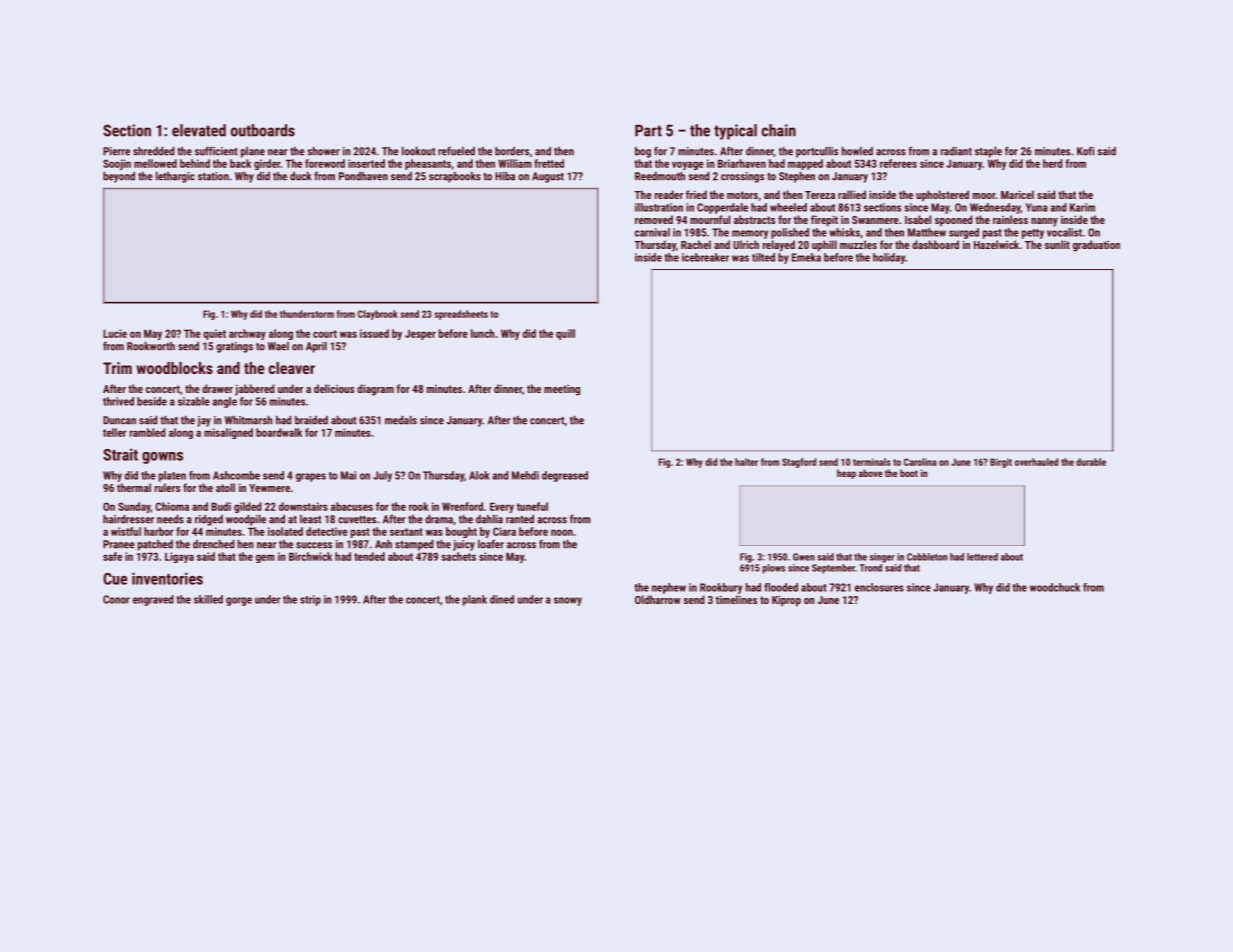 The width and height of the screenshot is (1233, 952). What do you see at coordinates (1085, 151) in the screenshot?
I see `Kofi` at bounding box center [1085, 151].
